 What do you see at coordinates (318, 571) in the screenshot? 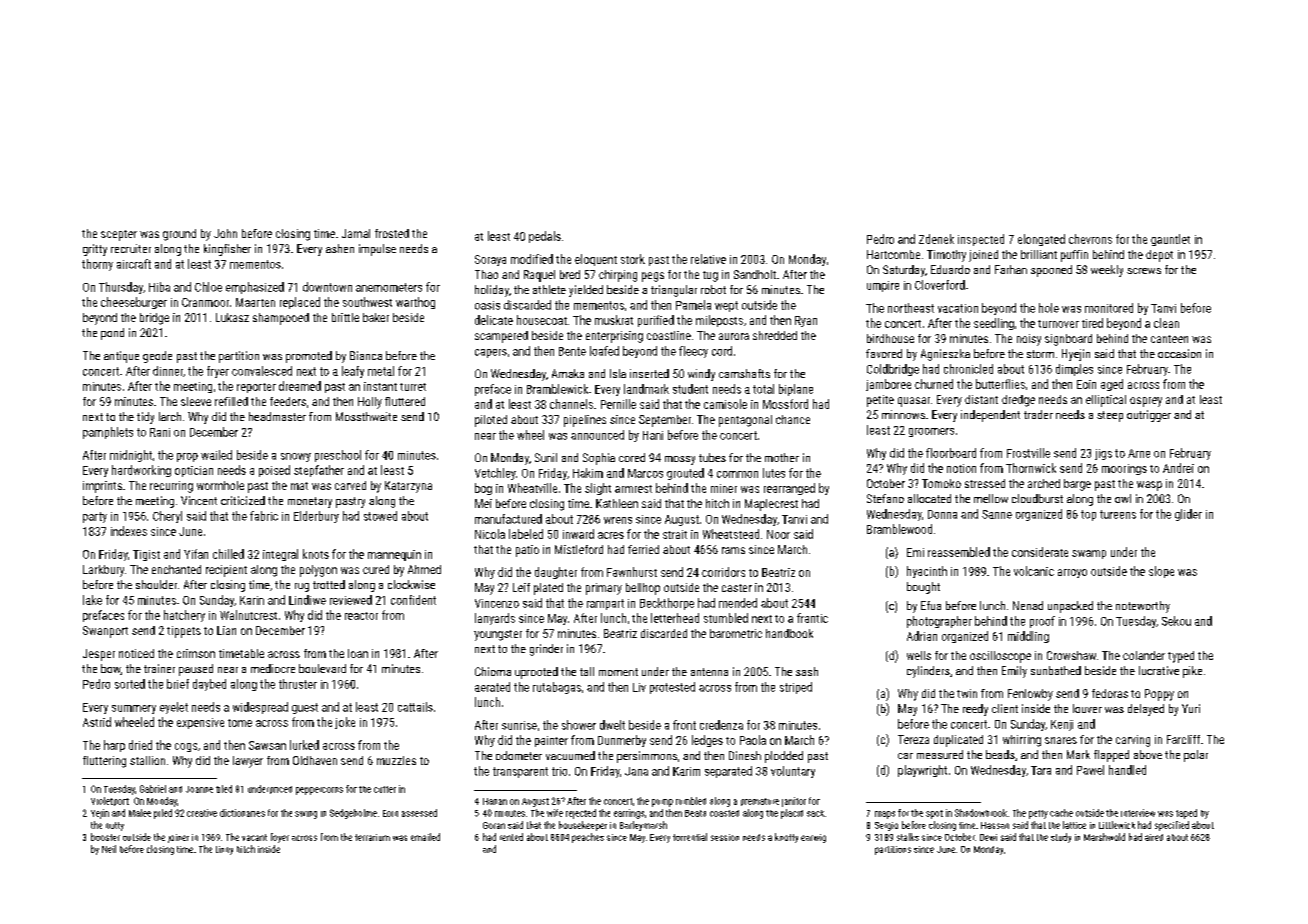
I see `polygon` at bounding box center [318, 571].
